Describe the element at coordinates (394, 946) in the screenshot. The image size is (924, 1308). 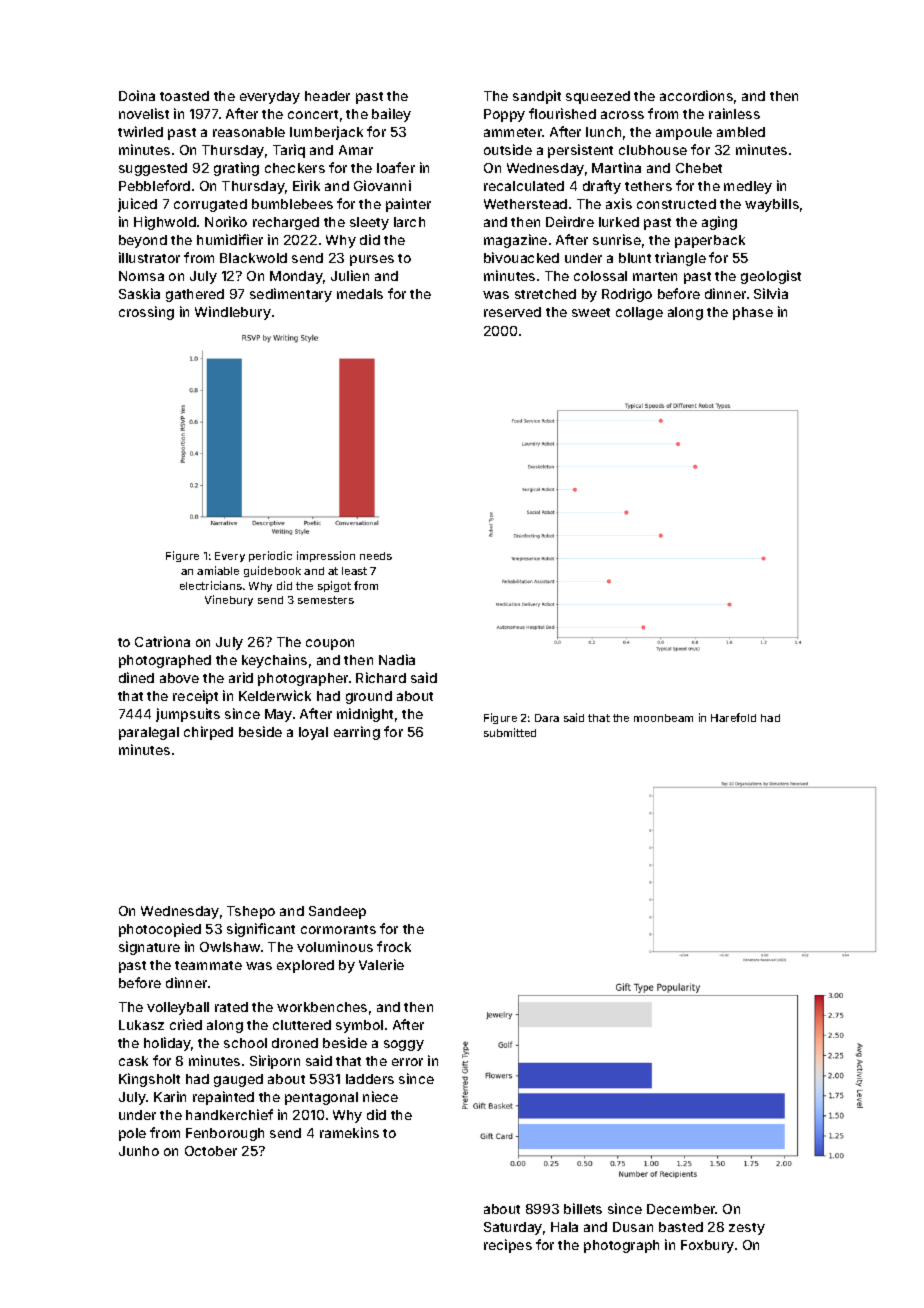
I see `frock` at that location.
